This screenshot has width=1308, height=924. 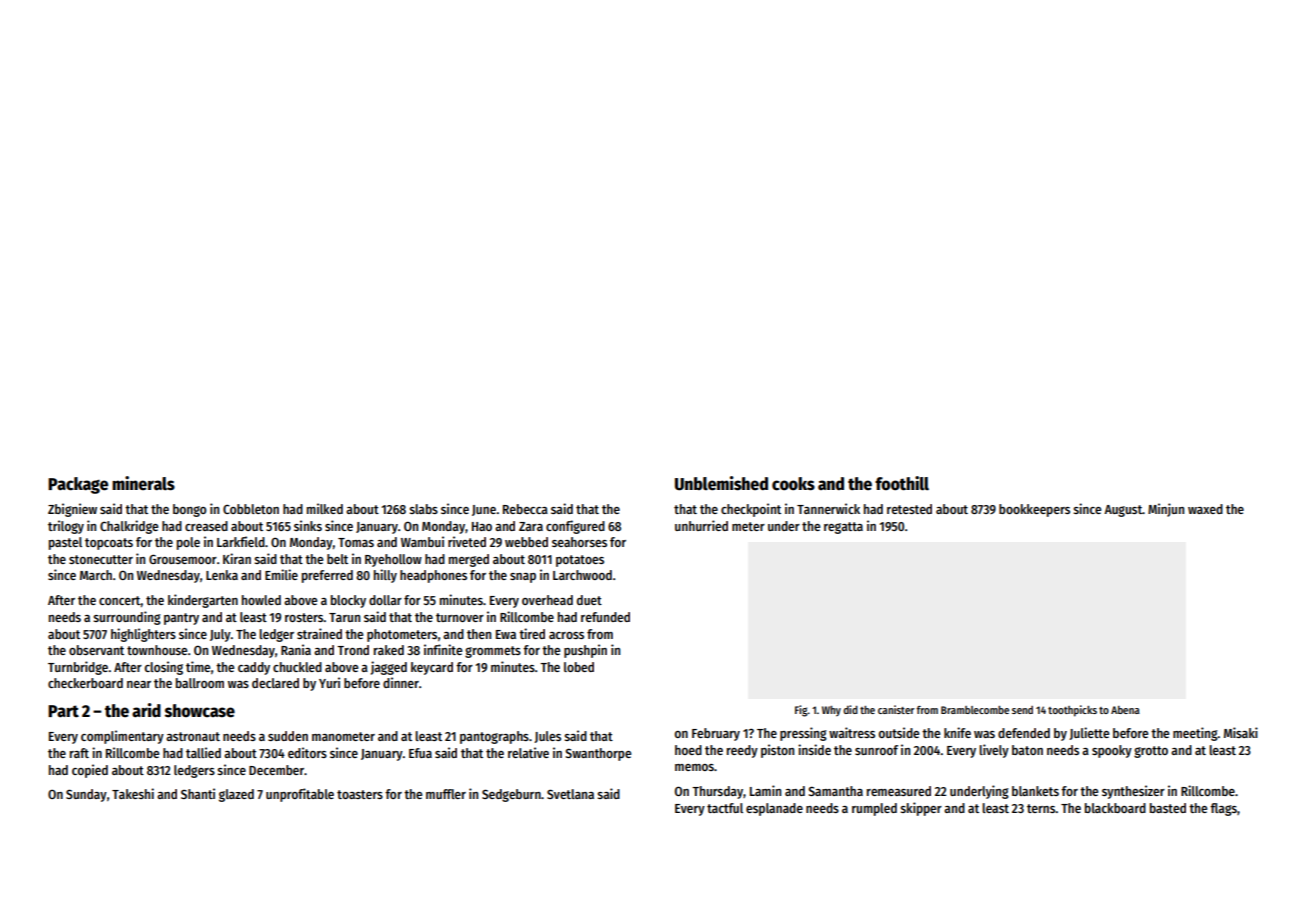 What do you see at coordinates (198, 793) in the screenshot?
I see `Shanti` at bounding box center [198, 793].
